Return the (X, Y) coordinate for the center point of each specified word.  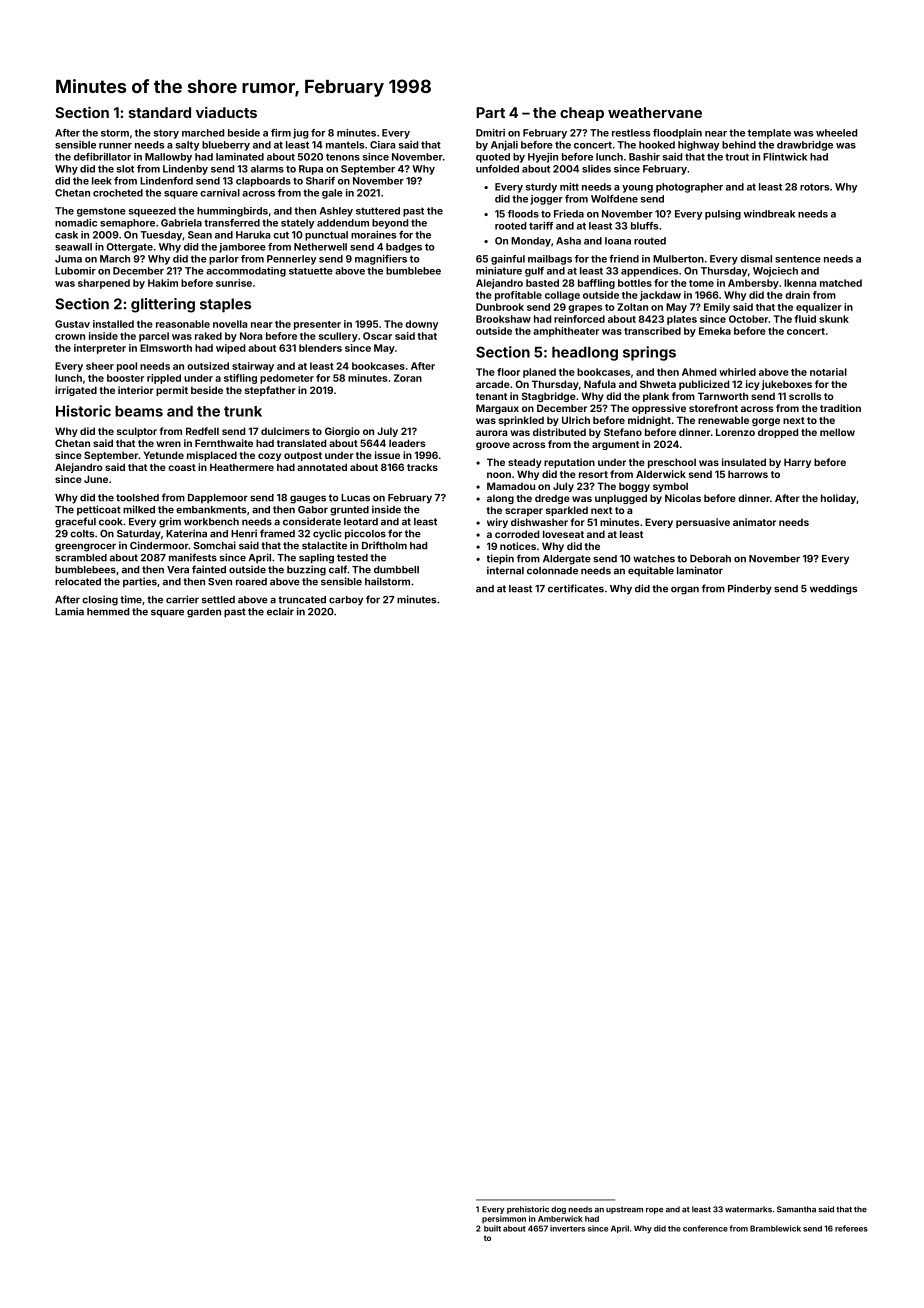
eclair (280, 611)
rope (654, 1211)
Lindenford (166, 181)
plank (656, 397)
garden (204, 613)
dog (558, 1210)
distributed (559, 432)
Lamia (69, 611)
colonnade (552, 571)
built (492, 1228)
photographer (689, 188)
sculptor (137, 432)
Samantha (796, 1209)
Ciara (382, 145)
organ (685, 590)
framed (277, 533)
